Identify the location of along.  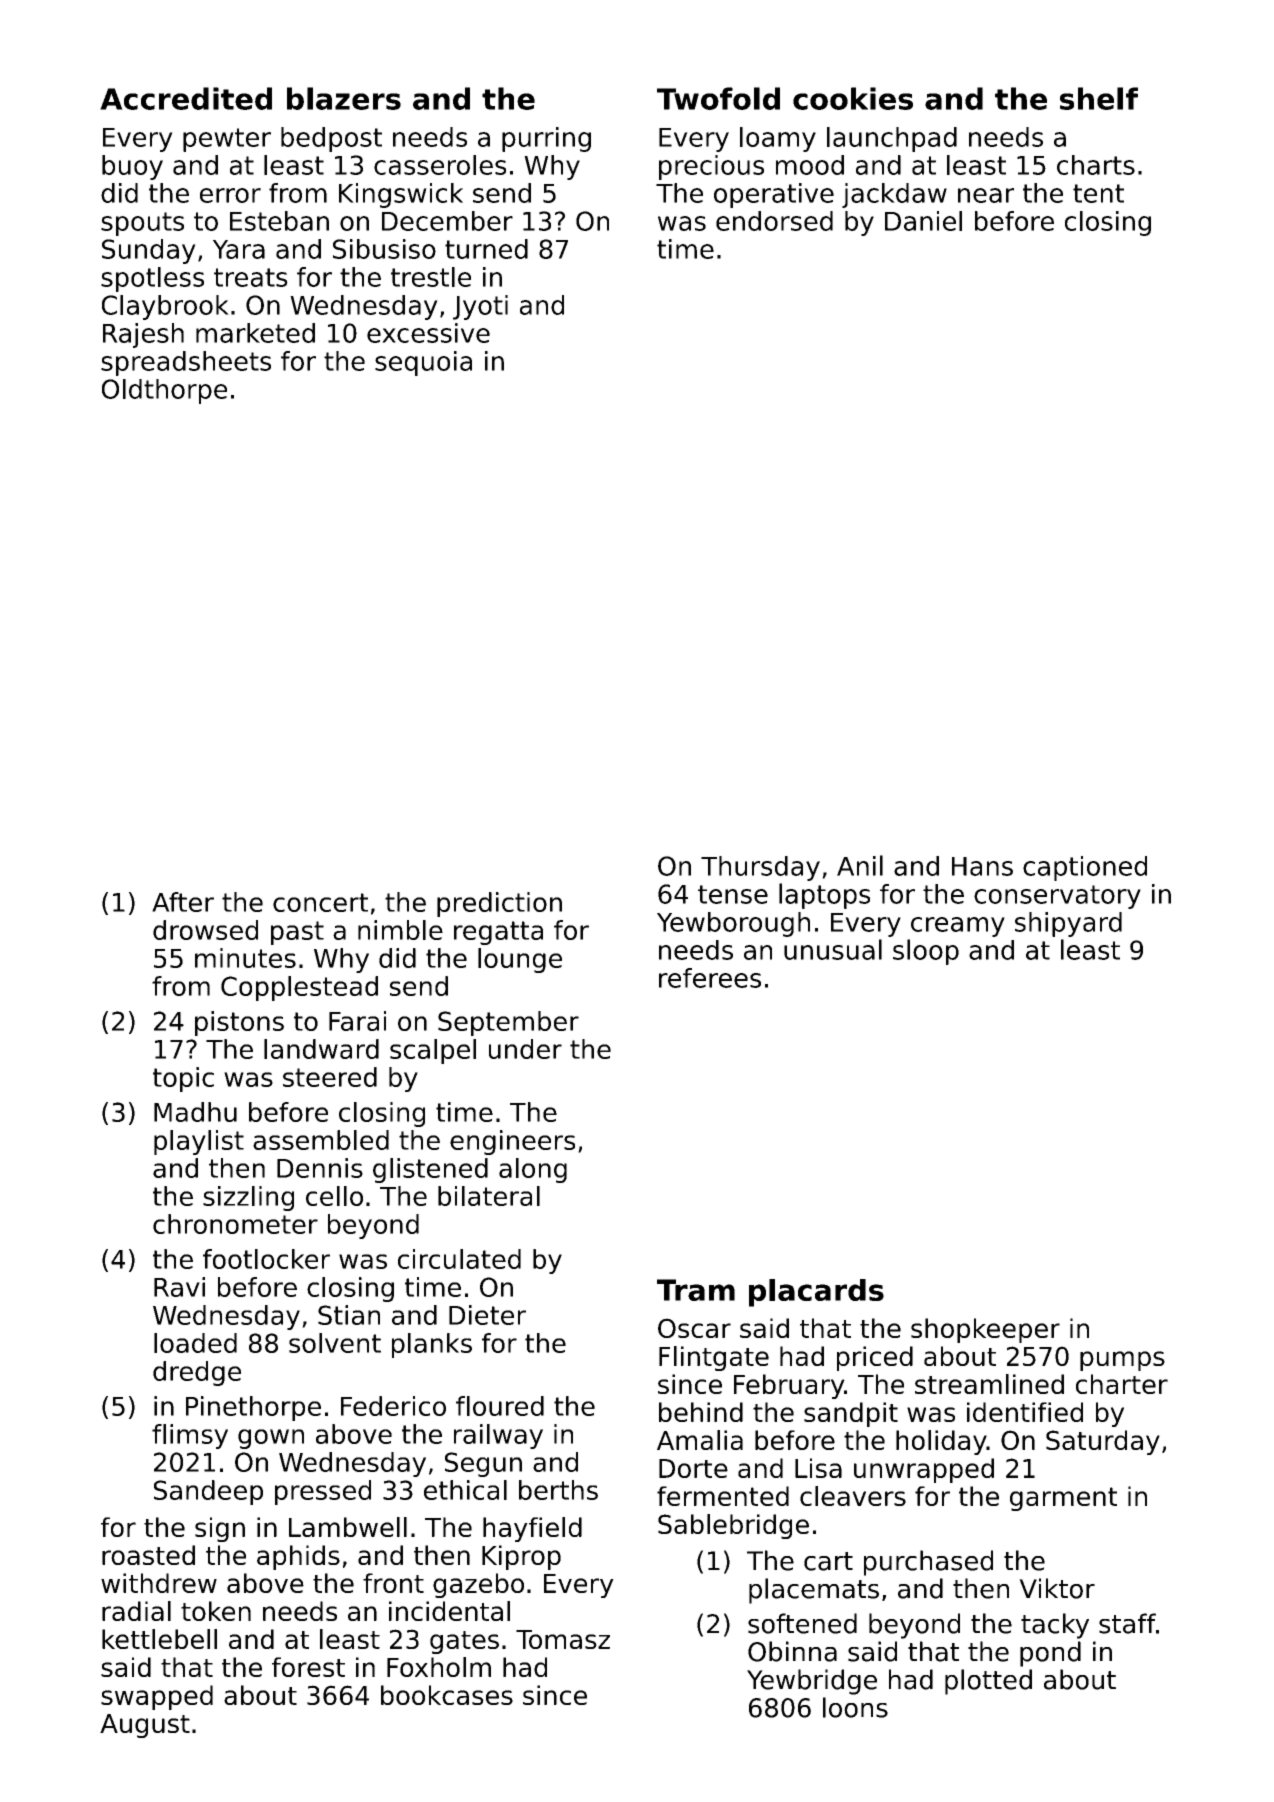
(533, 1170).
